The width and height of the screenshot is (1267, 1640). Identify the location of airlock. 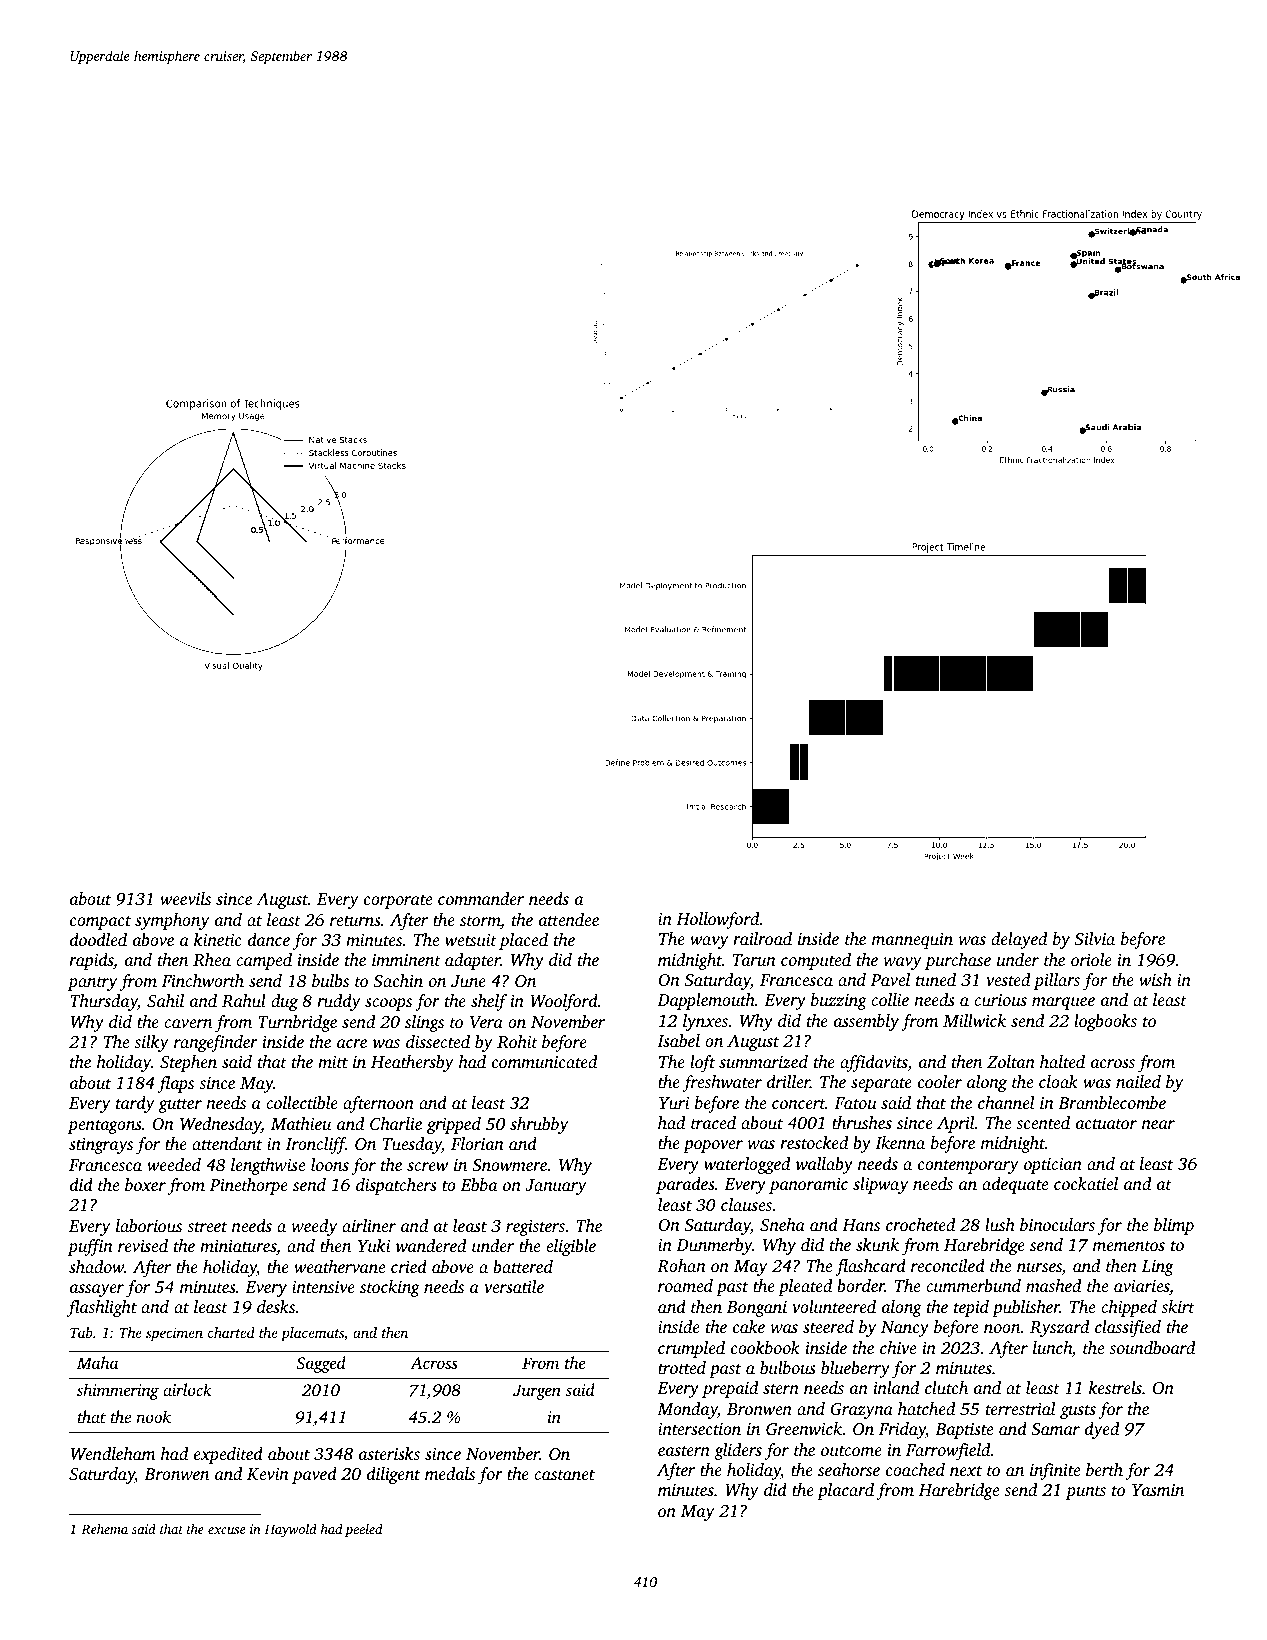
(187, 1389).
